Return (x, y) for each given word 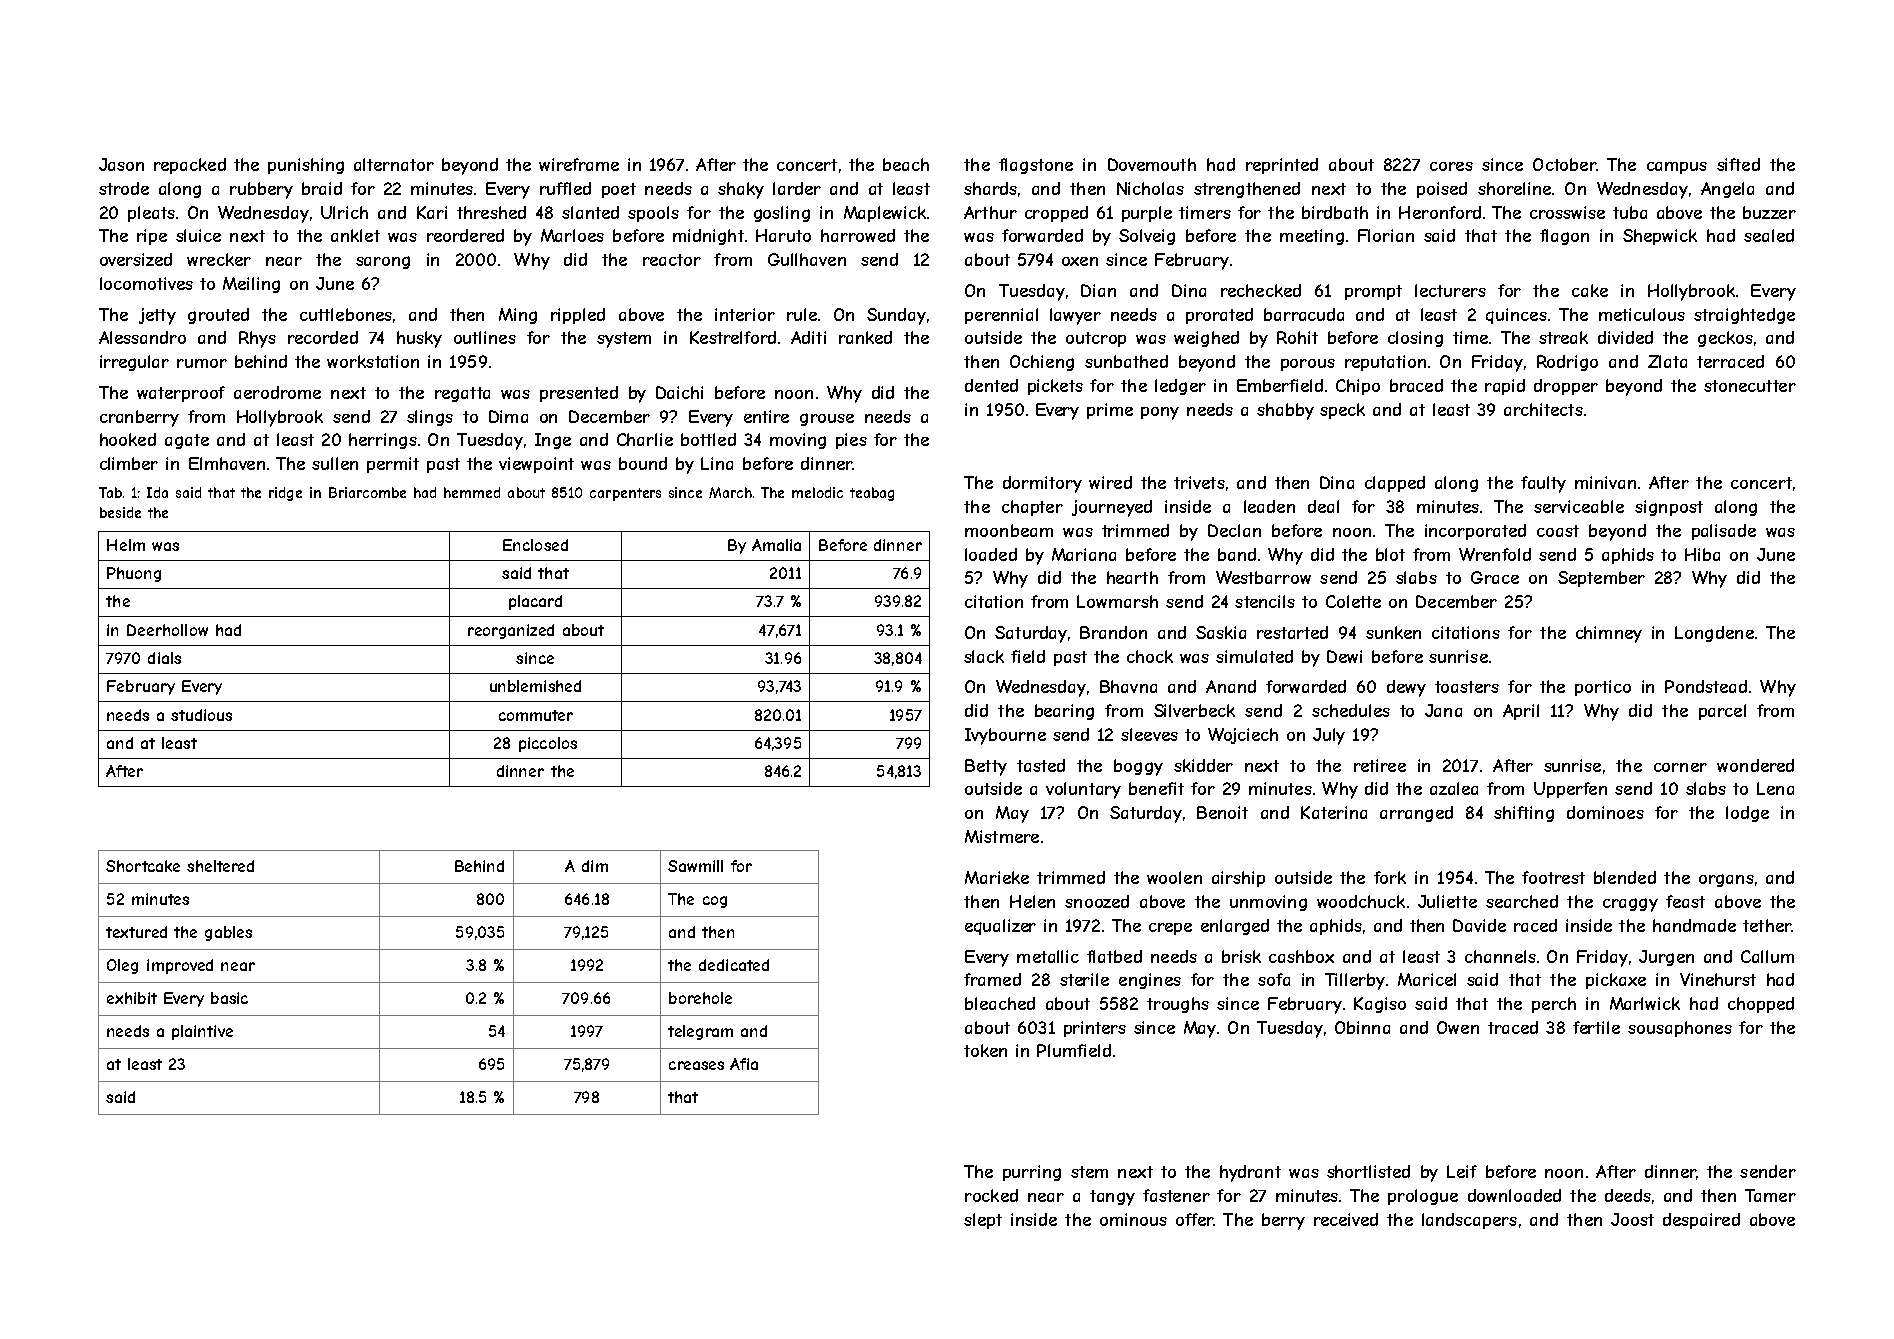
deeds (1628, 1195)
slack (984, 656)
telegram (700, 1032)
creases (696, 1065)
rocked (991, 1195)
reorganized (511, 631)
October (1564, 164)
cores (1451, 166)
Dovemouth (1152, 164)
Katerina (1334, 812)
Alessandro (142, 337)
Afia (744, 1064)
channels (1500, 956)
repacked (190, 166)
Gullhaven (807, 259)
